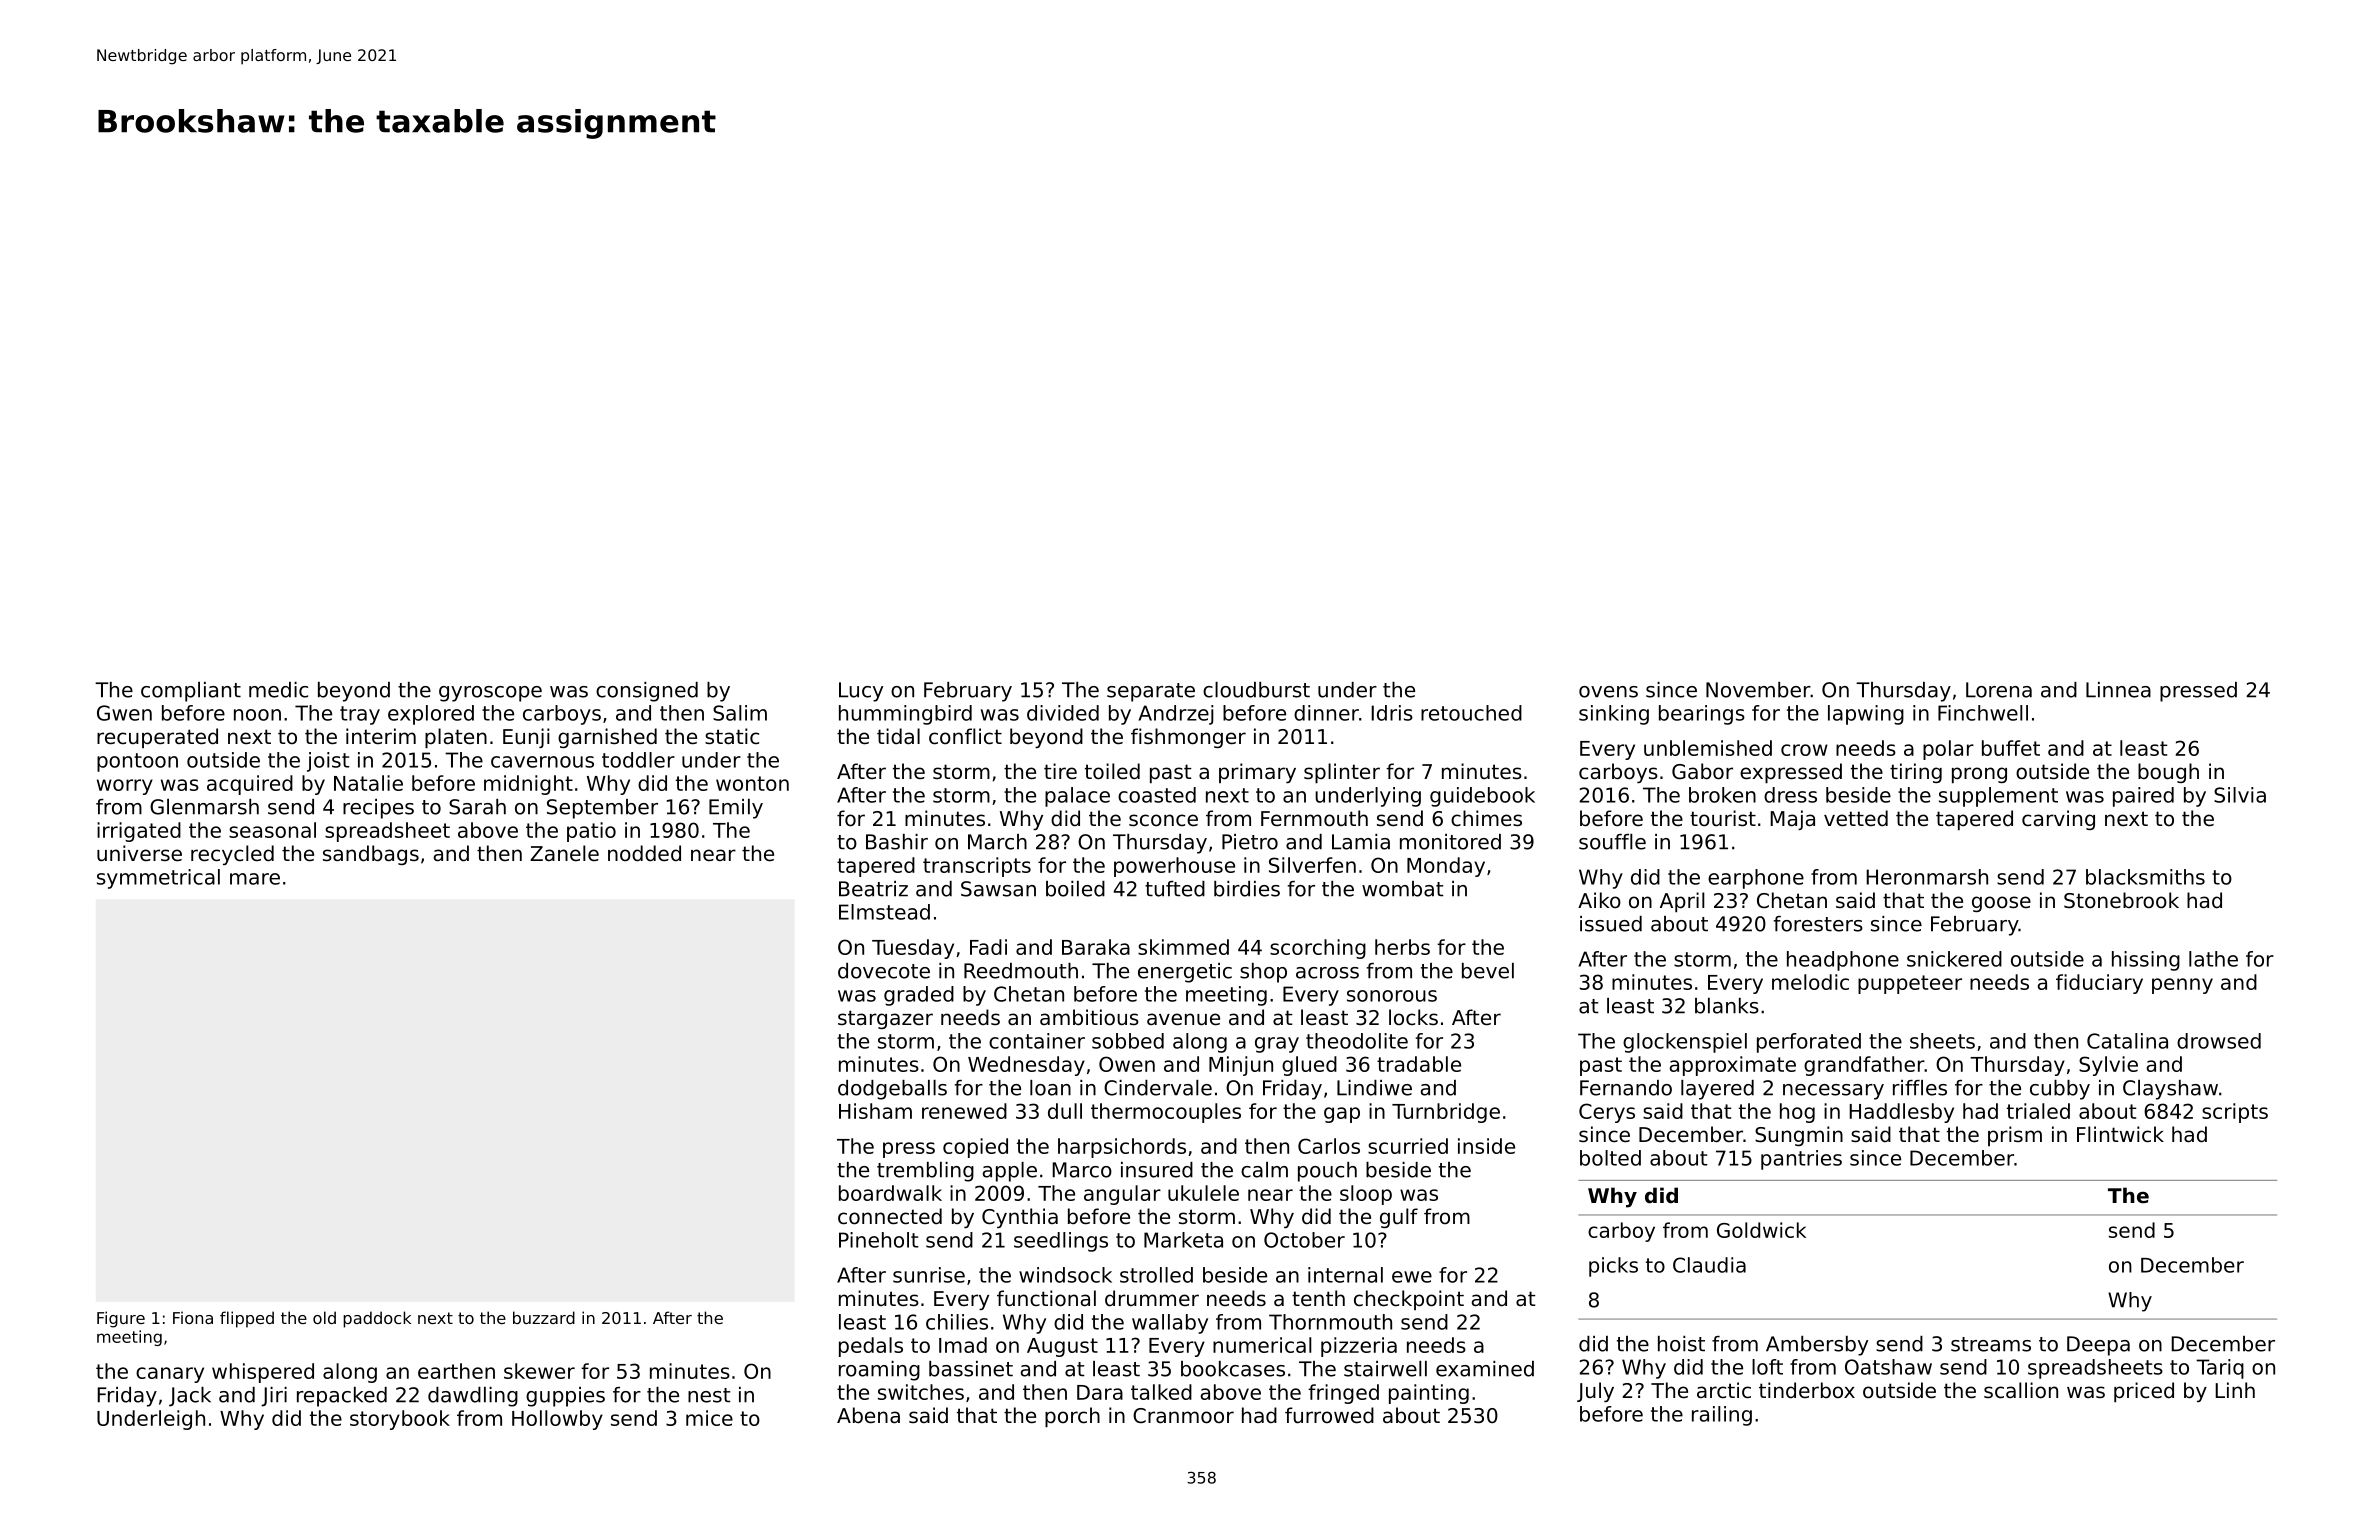 The image size is (2373, 1536). What do you see at coordinates (381, 736) in the document?
I see `interim` at bounding box center [381, 736].
